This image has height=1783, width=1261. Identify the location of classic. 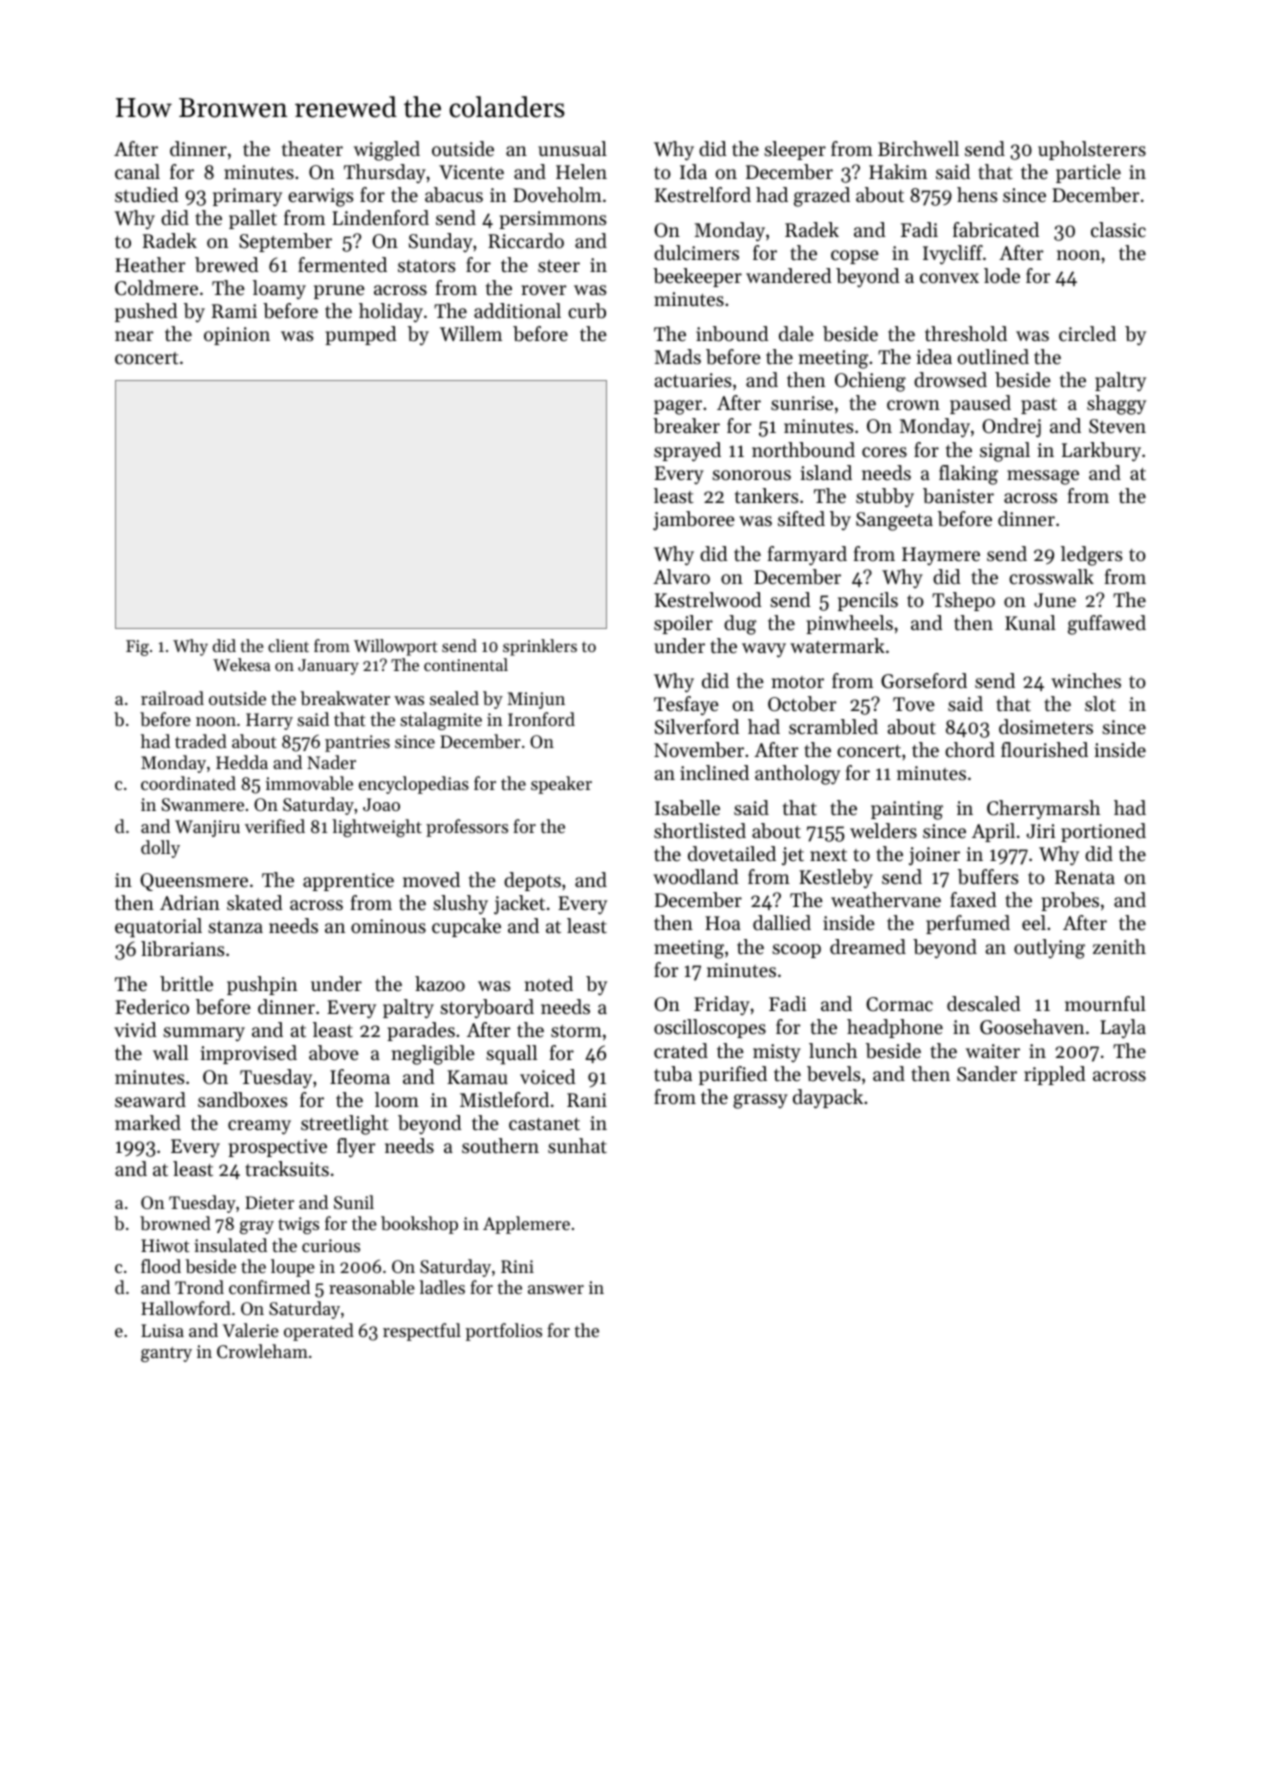
(1118, 230).
